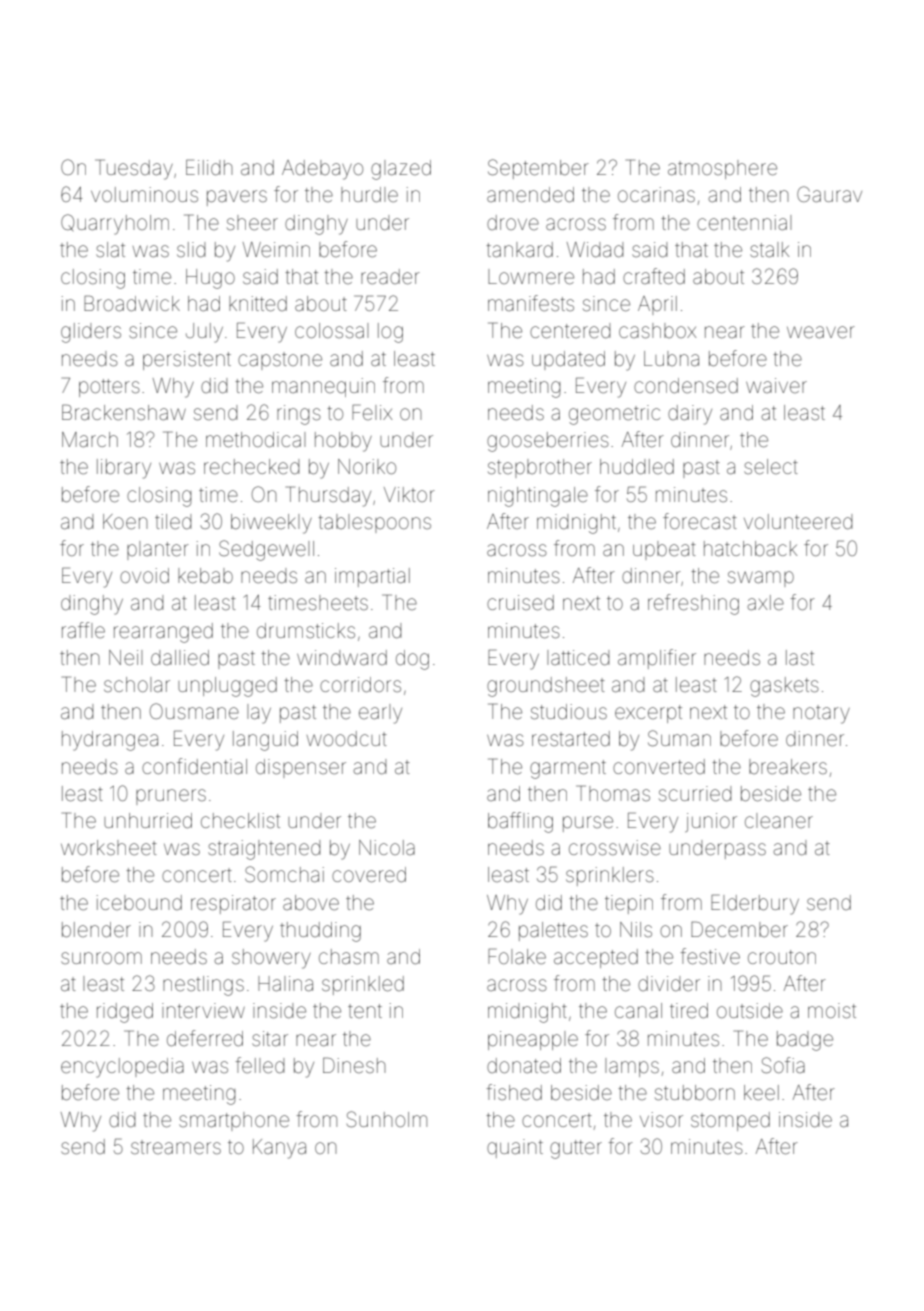 This screenshot has height=1311, width=924. Describe the element at coordinates (659, 767) in the screenshot. I see `converted` at that location.
